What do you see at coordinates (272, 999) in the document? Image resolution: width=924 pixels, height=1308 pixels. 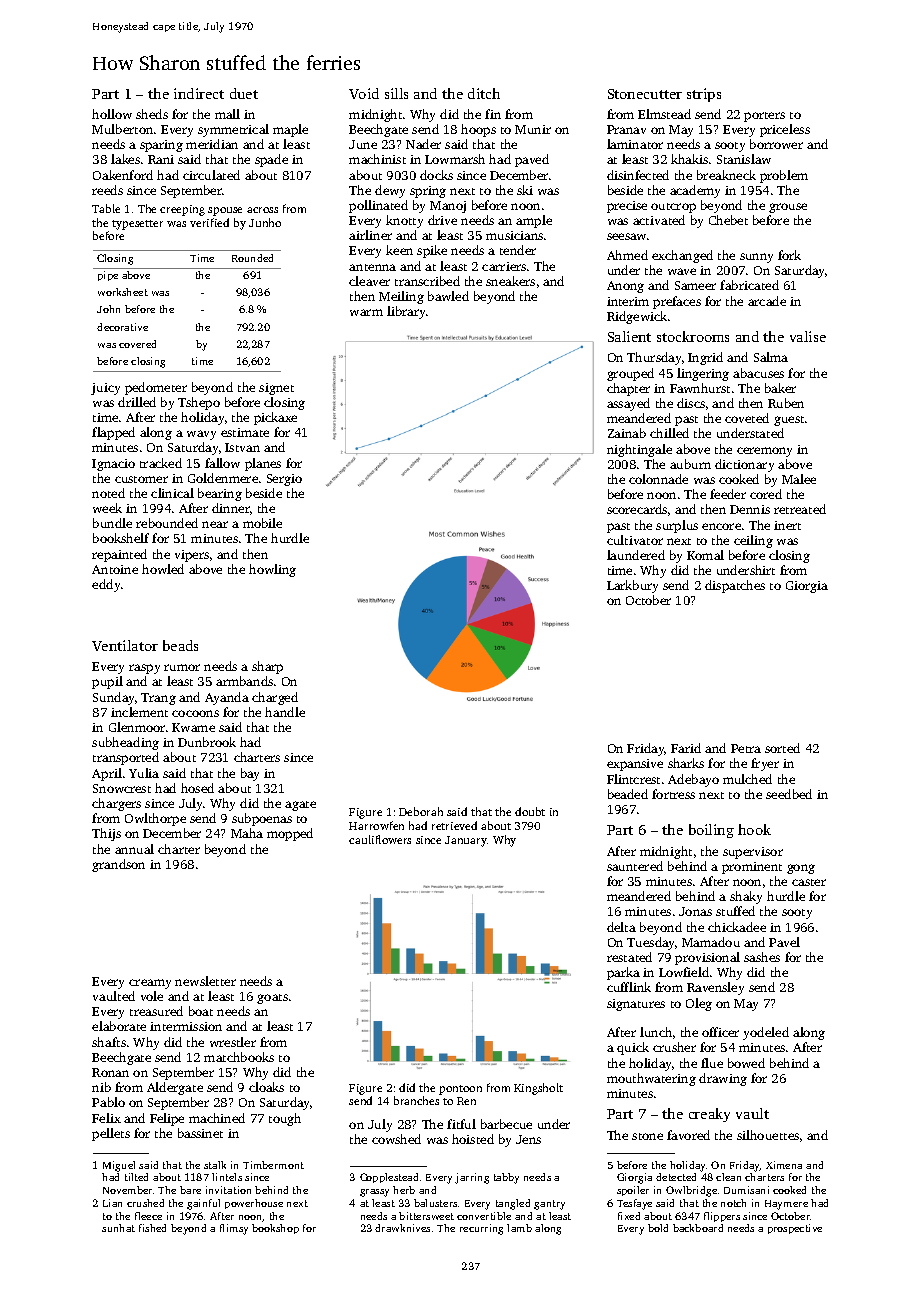 I see `goats` at bounding box center [272, 999].
